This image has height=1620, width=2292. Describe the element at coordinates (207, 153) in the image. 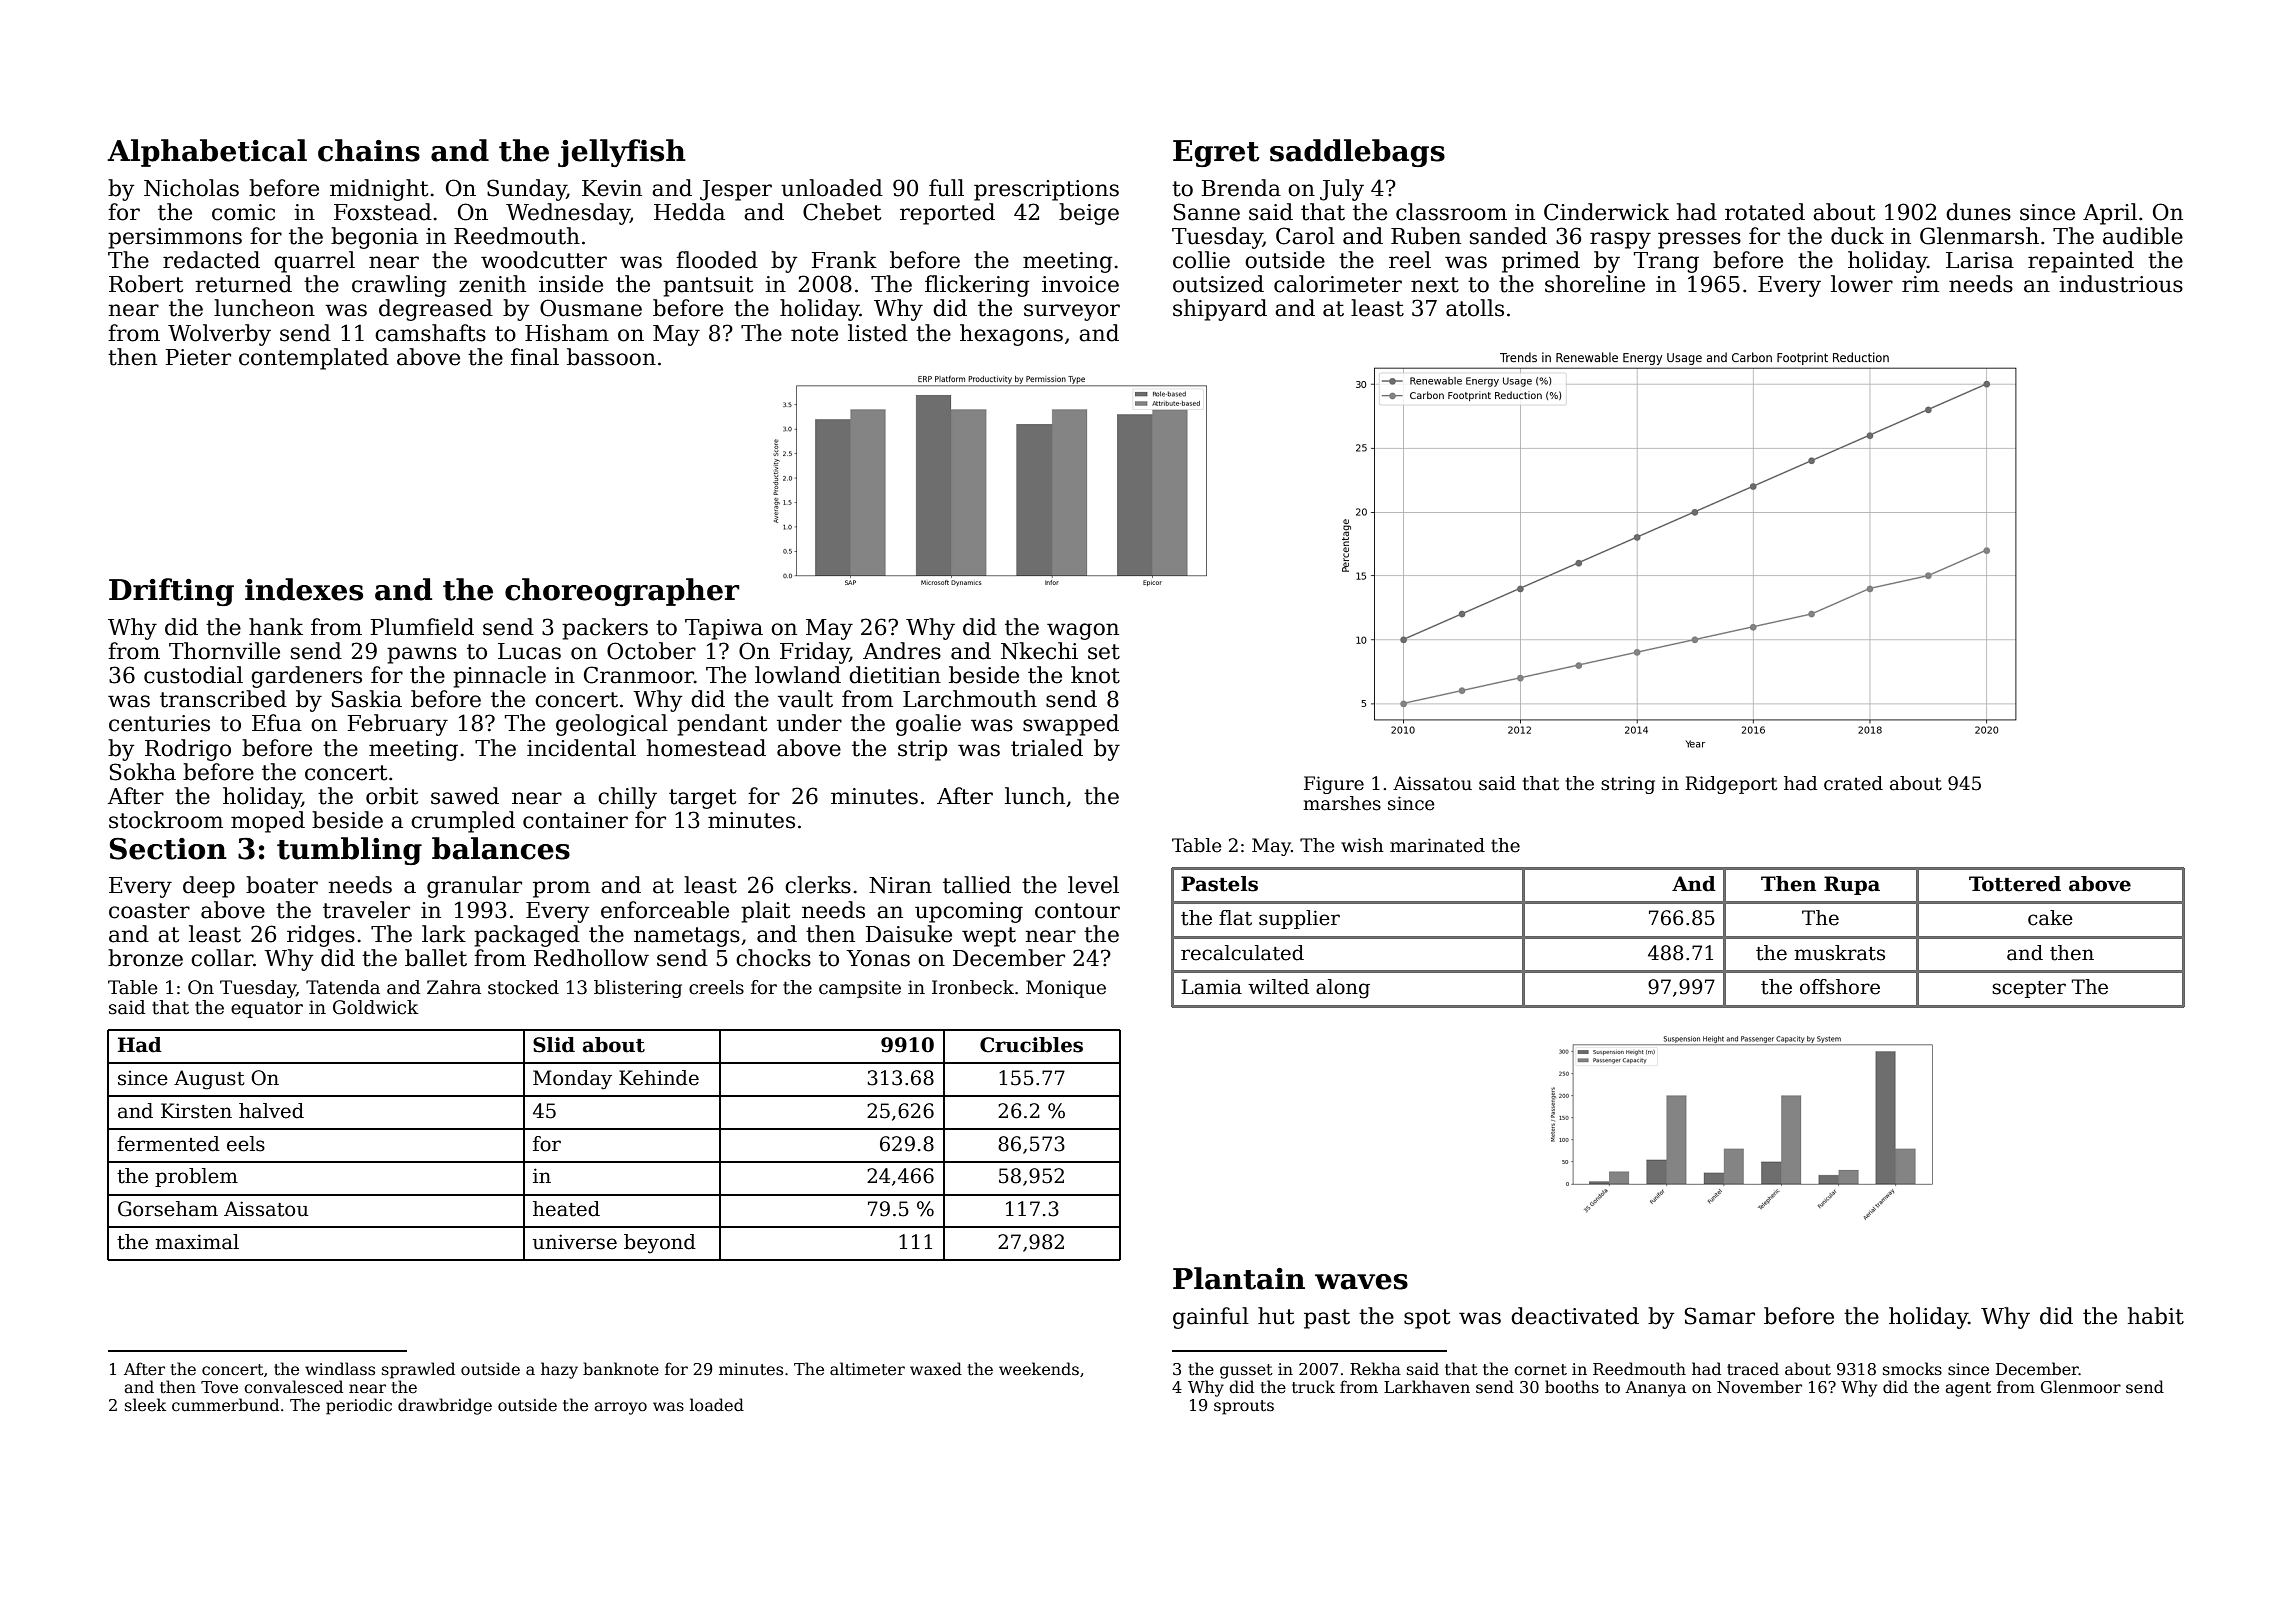

I see `Alphabetical` at that location.
